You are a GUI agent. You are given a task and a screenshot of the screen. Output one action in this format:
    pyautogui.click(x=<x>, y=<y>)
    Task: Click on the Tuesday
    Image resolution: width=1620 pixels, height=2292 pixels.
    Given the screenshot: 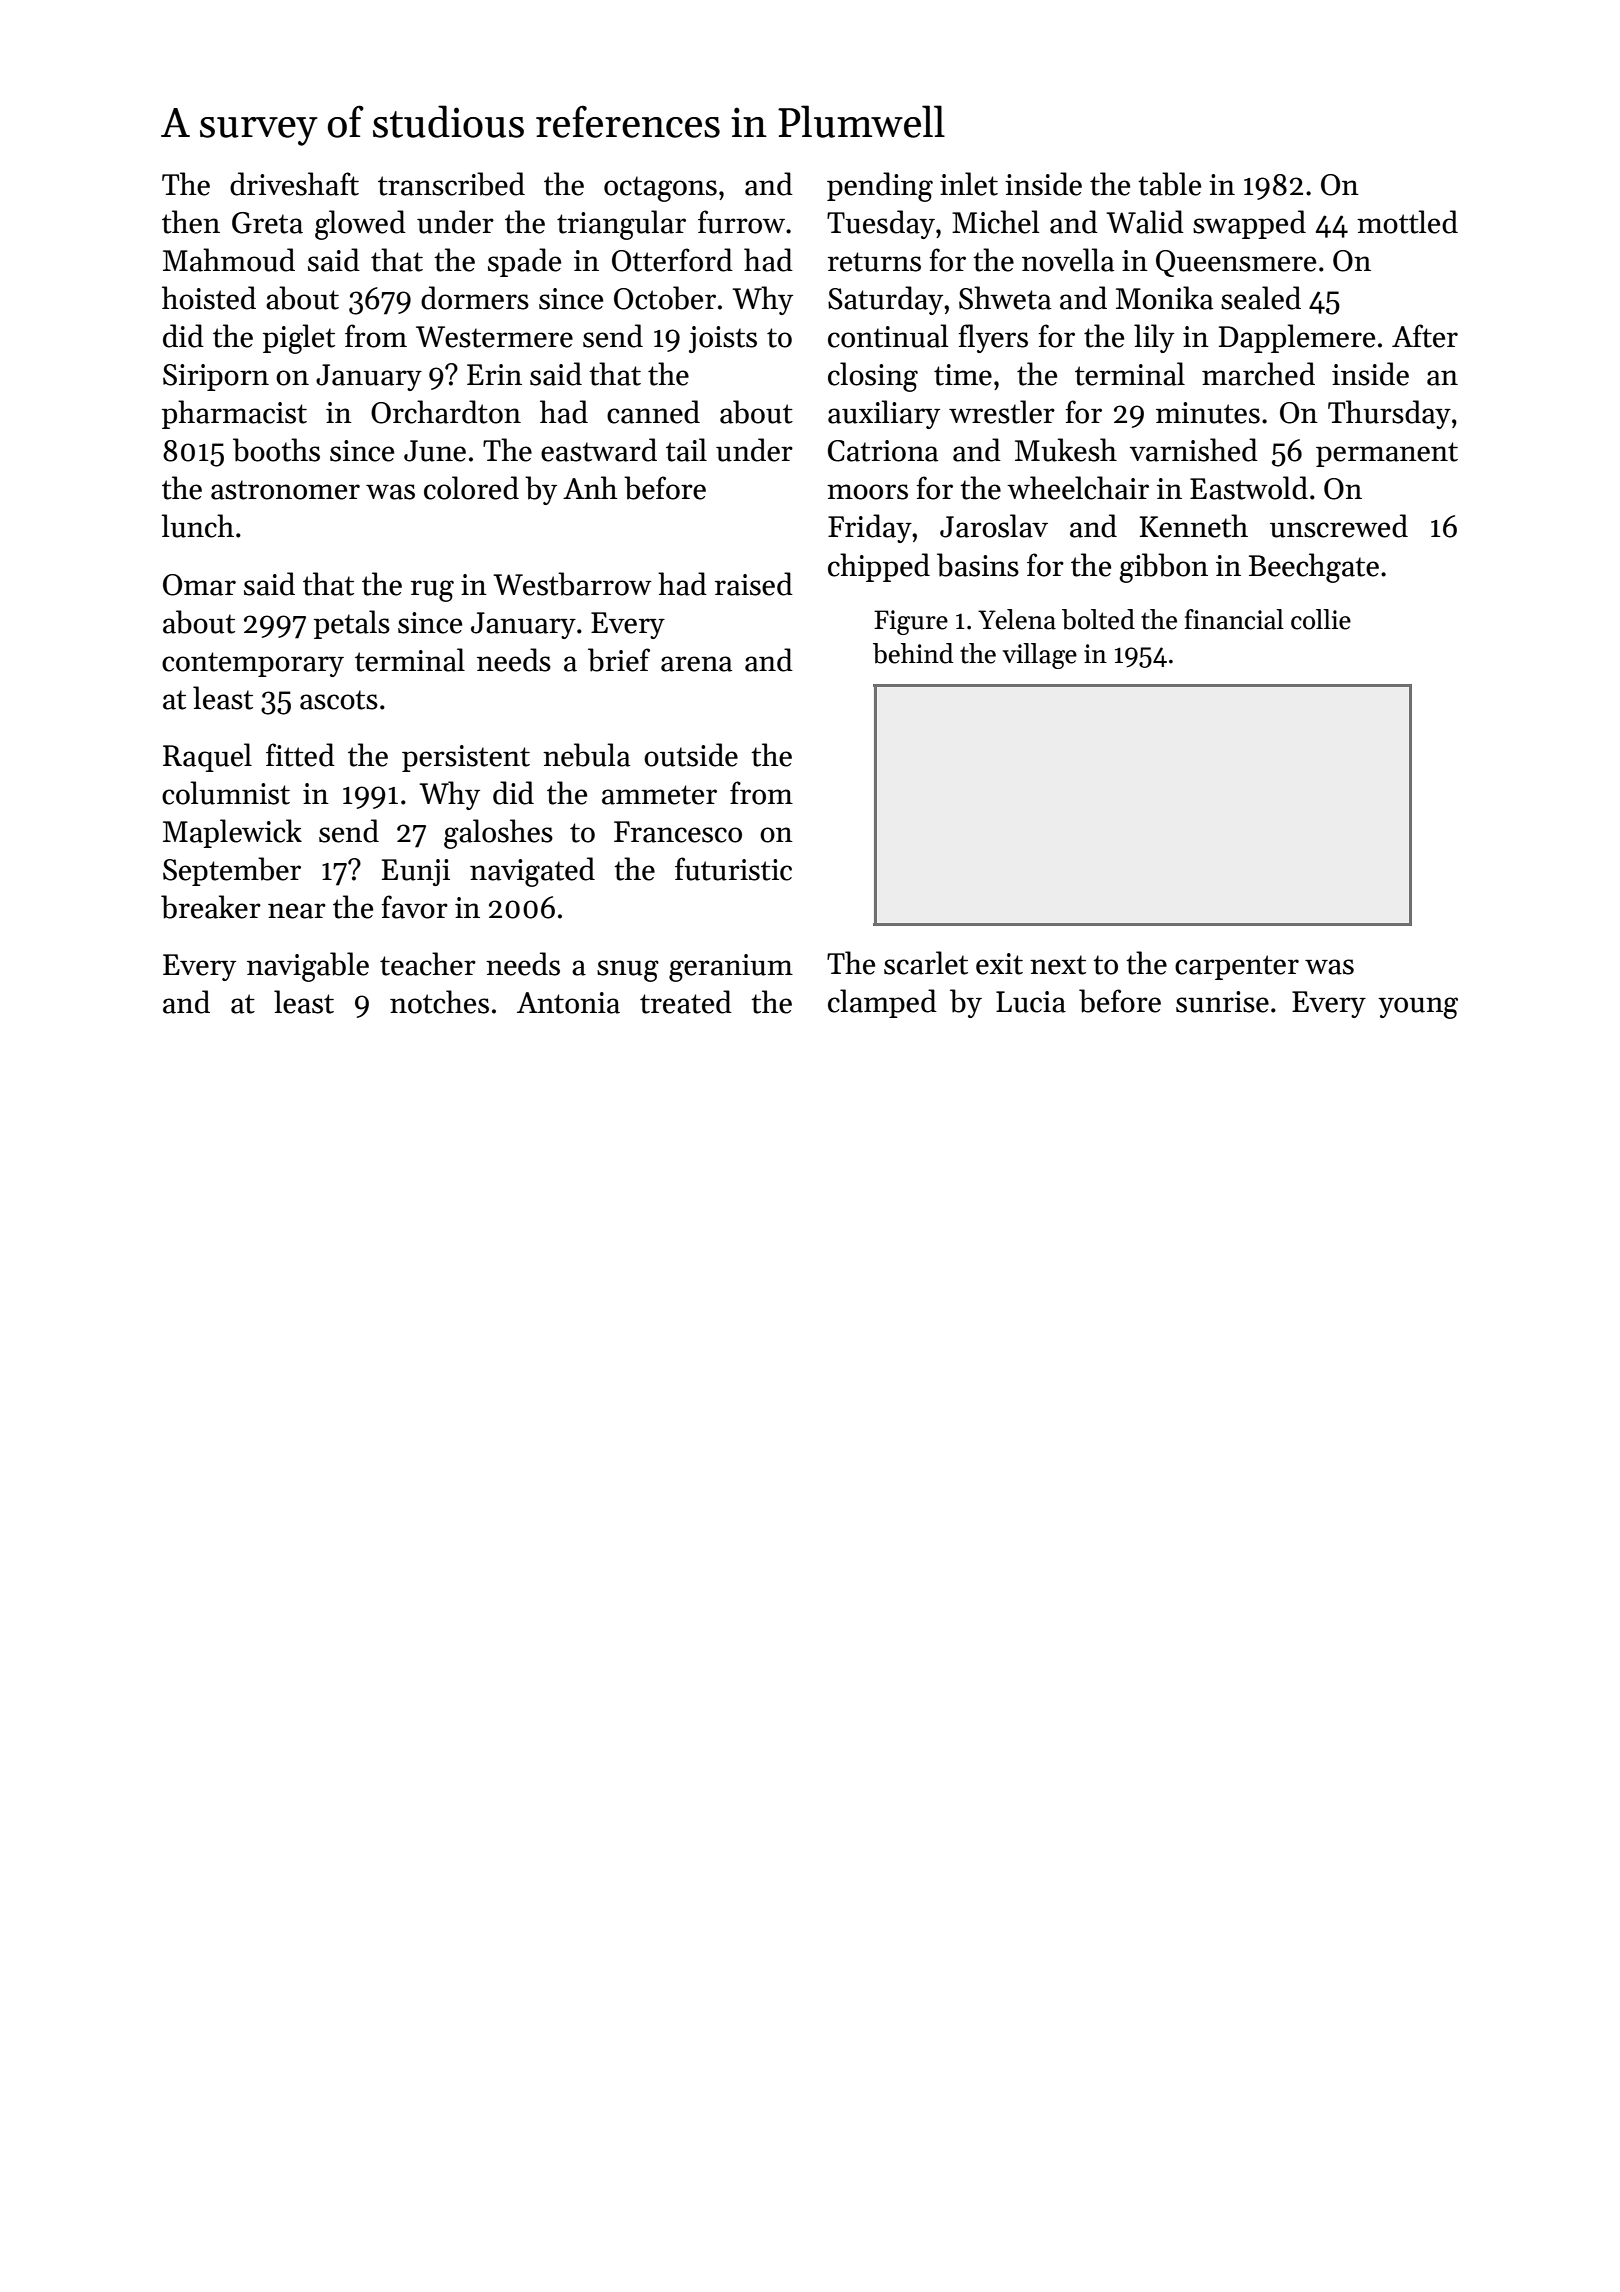 What is the action you would take?
    pyautogui.click(x=881, y=224)
